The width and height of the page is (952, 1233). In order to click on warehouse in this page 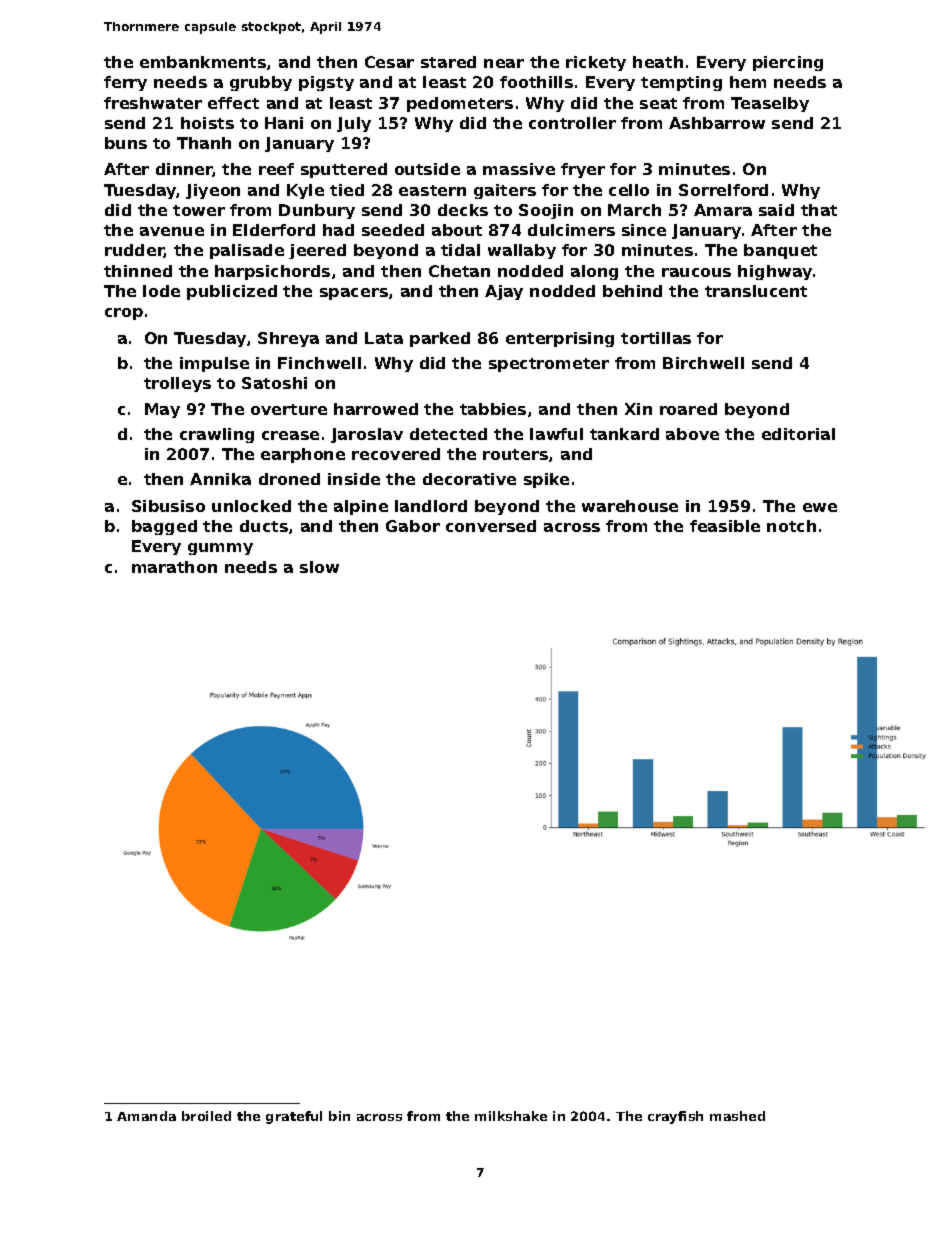, I will do `click(630, 506)`.
